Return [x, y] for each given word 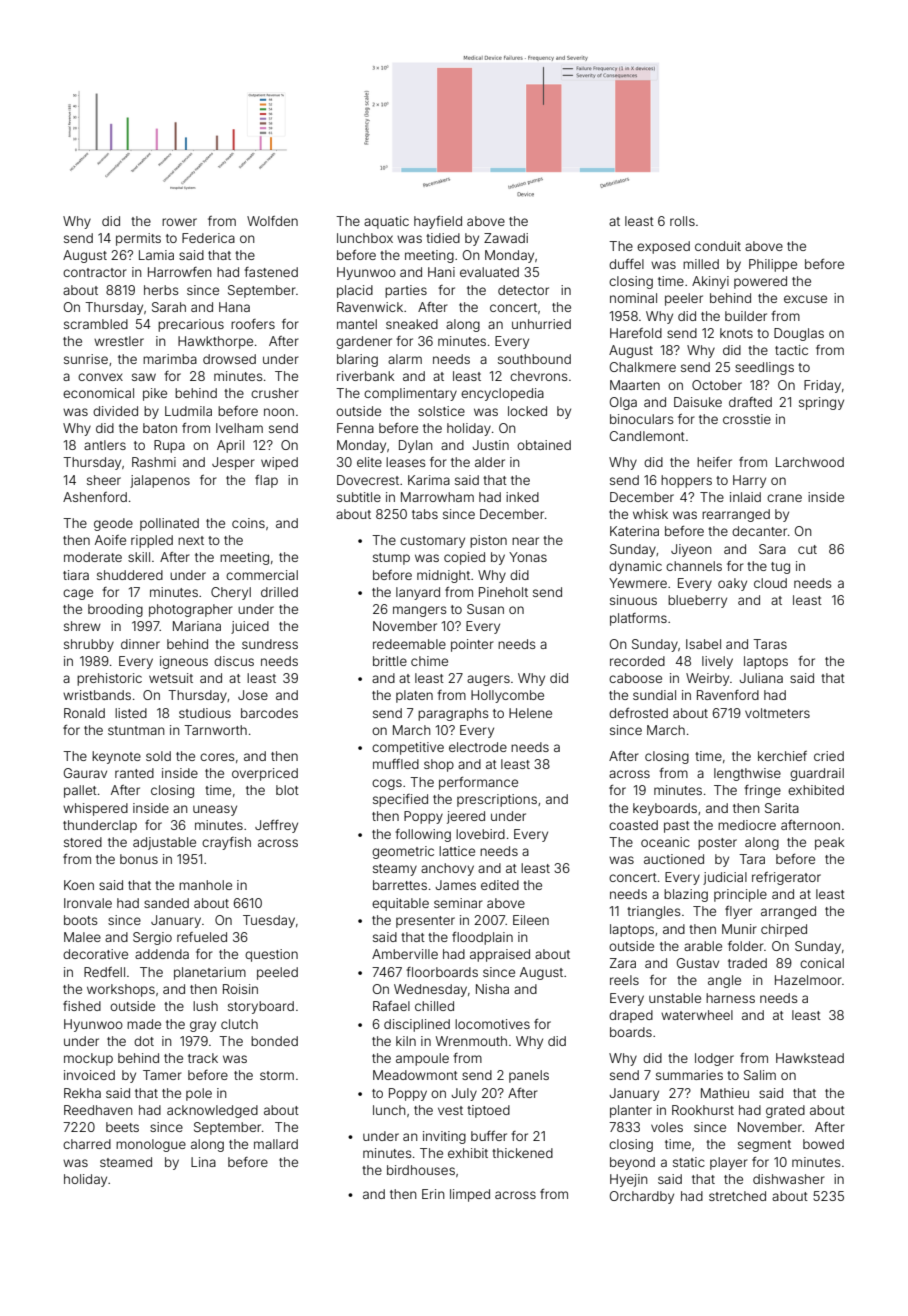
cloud [770, 583]
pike [155, 394]
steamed [126, 1162]
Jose [253, 695]
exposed [663, 247]
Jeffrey [276, 826]
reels [624, 980]
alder [490, 462]
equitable [400, 904]
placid [355, 291]
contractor [95, 272]
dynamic [635, 567]
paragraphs [453, 714]
